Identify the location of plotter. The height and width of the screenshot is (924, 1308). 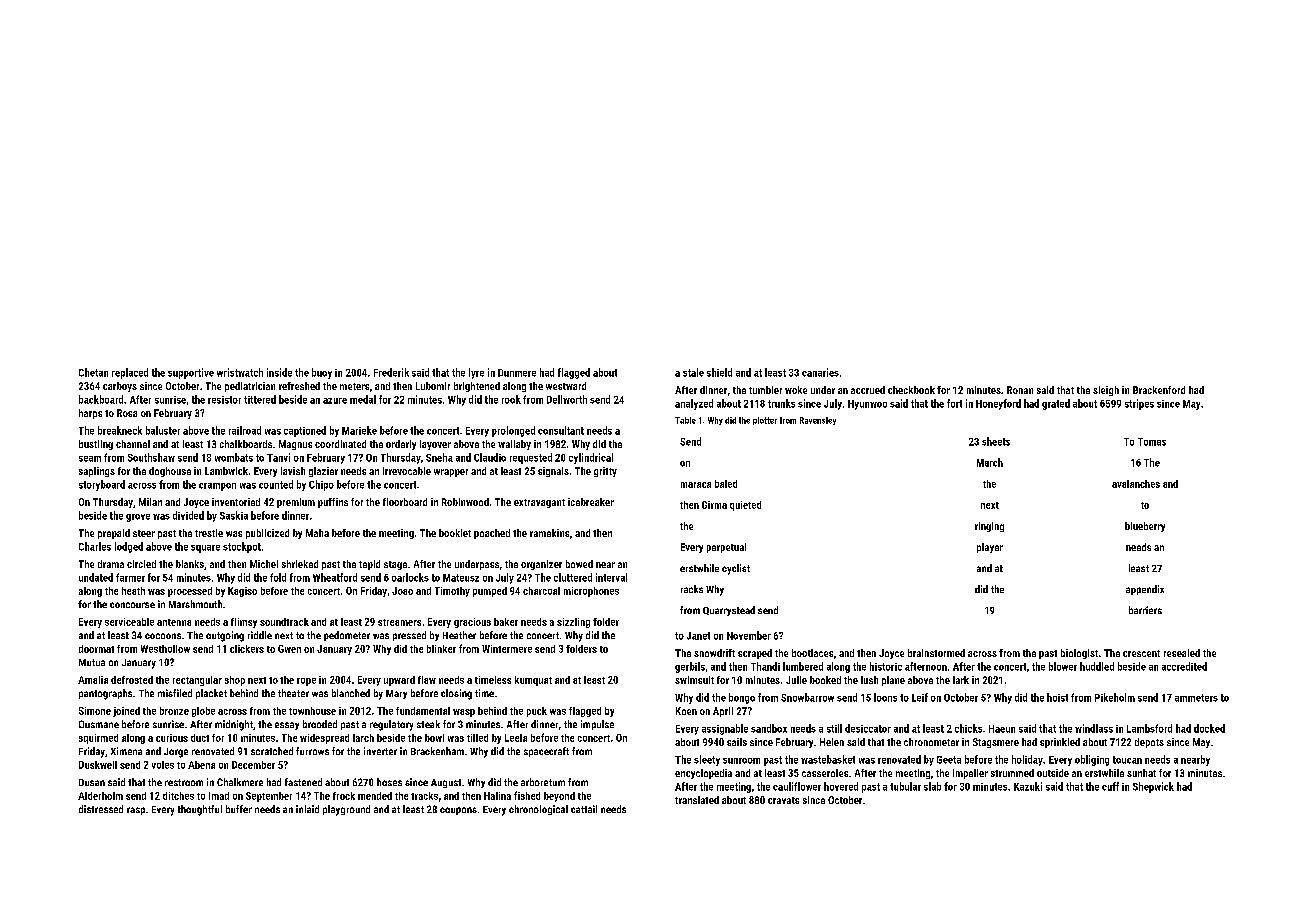
(765, 421).
